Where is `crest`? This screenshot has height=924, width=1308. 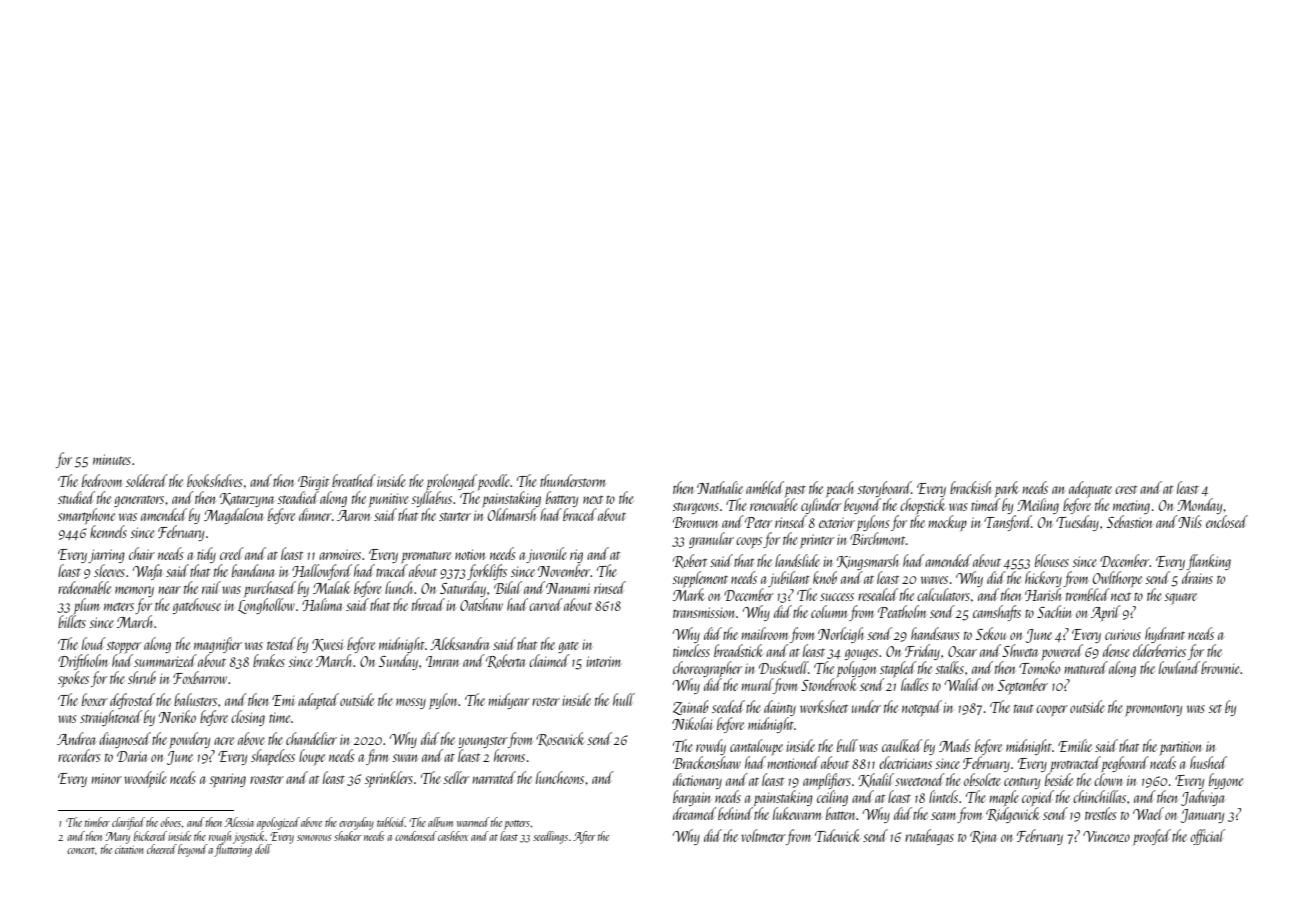 crest is located at coordinates (1126, 489).
